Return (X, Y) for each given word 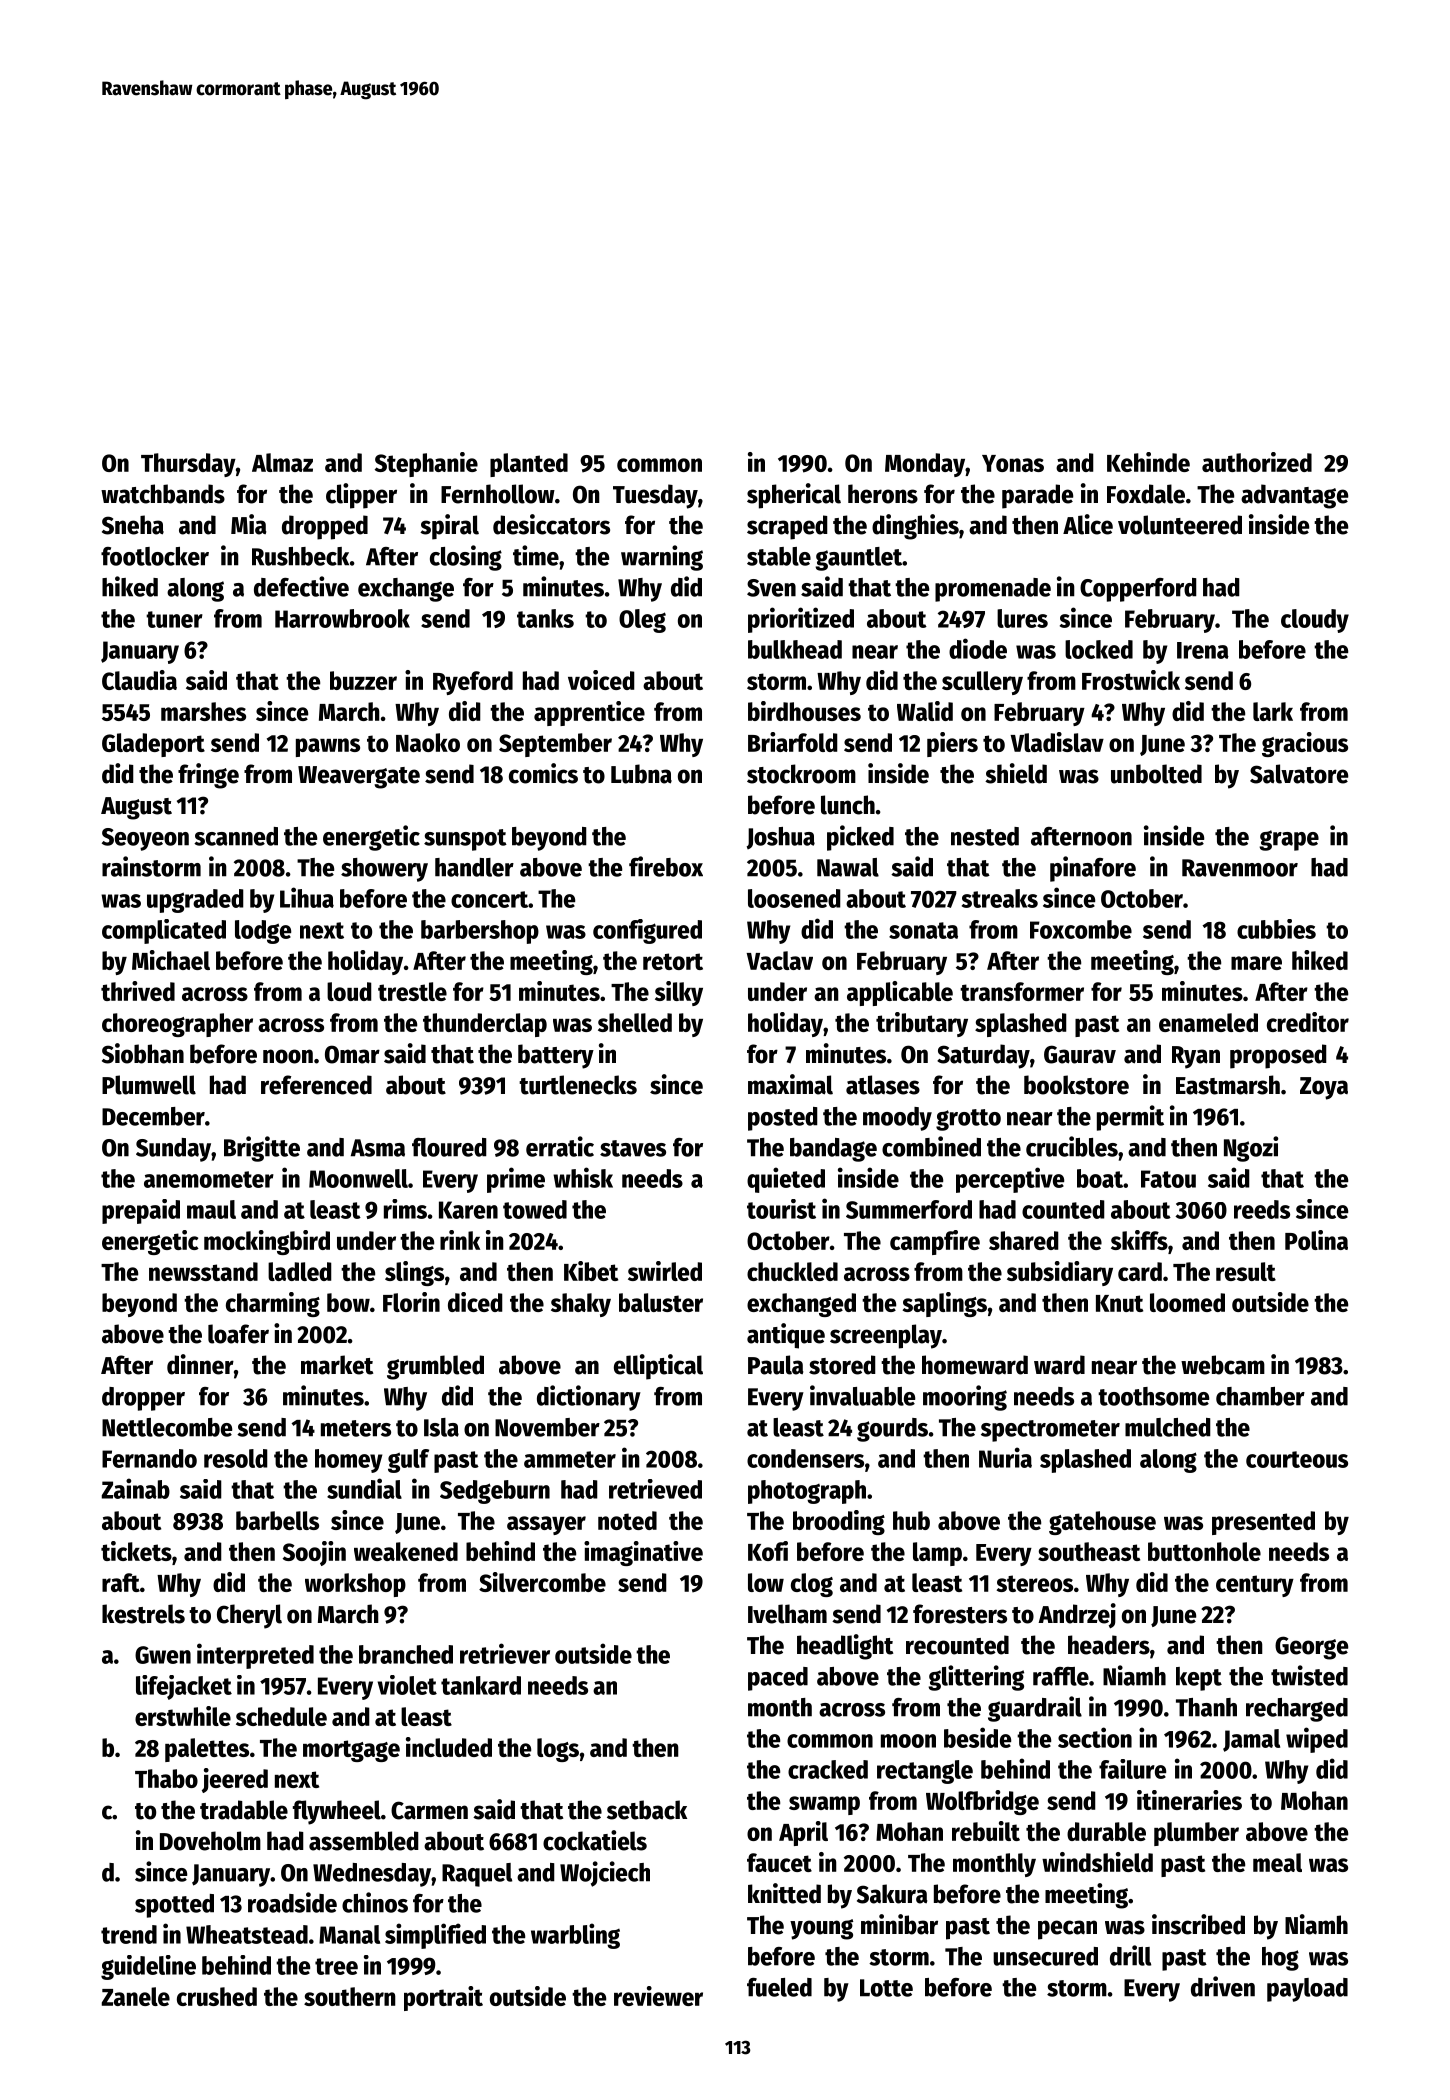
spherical (794, 496)
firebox (666, 866)
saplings (944, 1304)
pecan (1067, 1930)
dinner (200, 1364)
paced (778, 1679)
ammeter (570, 1459)
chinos (375, 1902)
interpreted (255, 1656)
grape (1289, 840)
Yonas (1013, 463)
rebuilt (986, 1831)
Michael (171, 960)
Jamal (1251, 1740)
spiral (449, 527)
